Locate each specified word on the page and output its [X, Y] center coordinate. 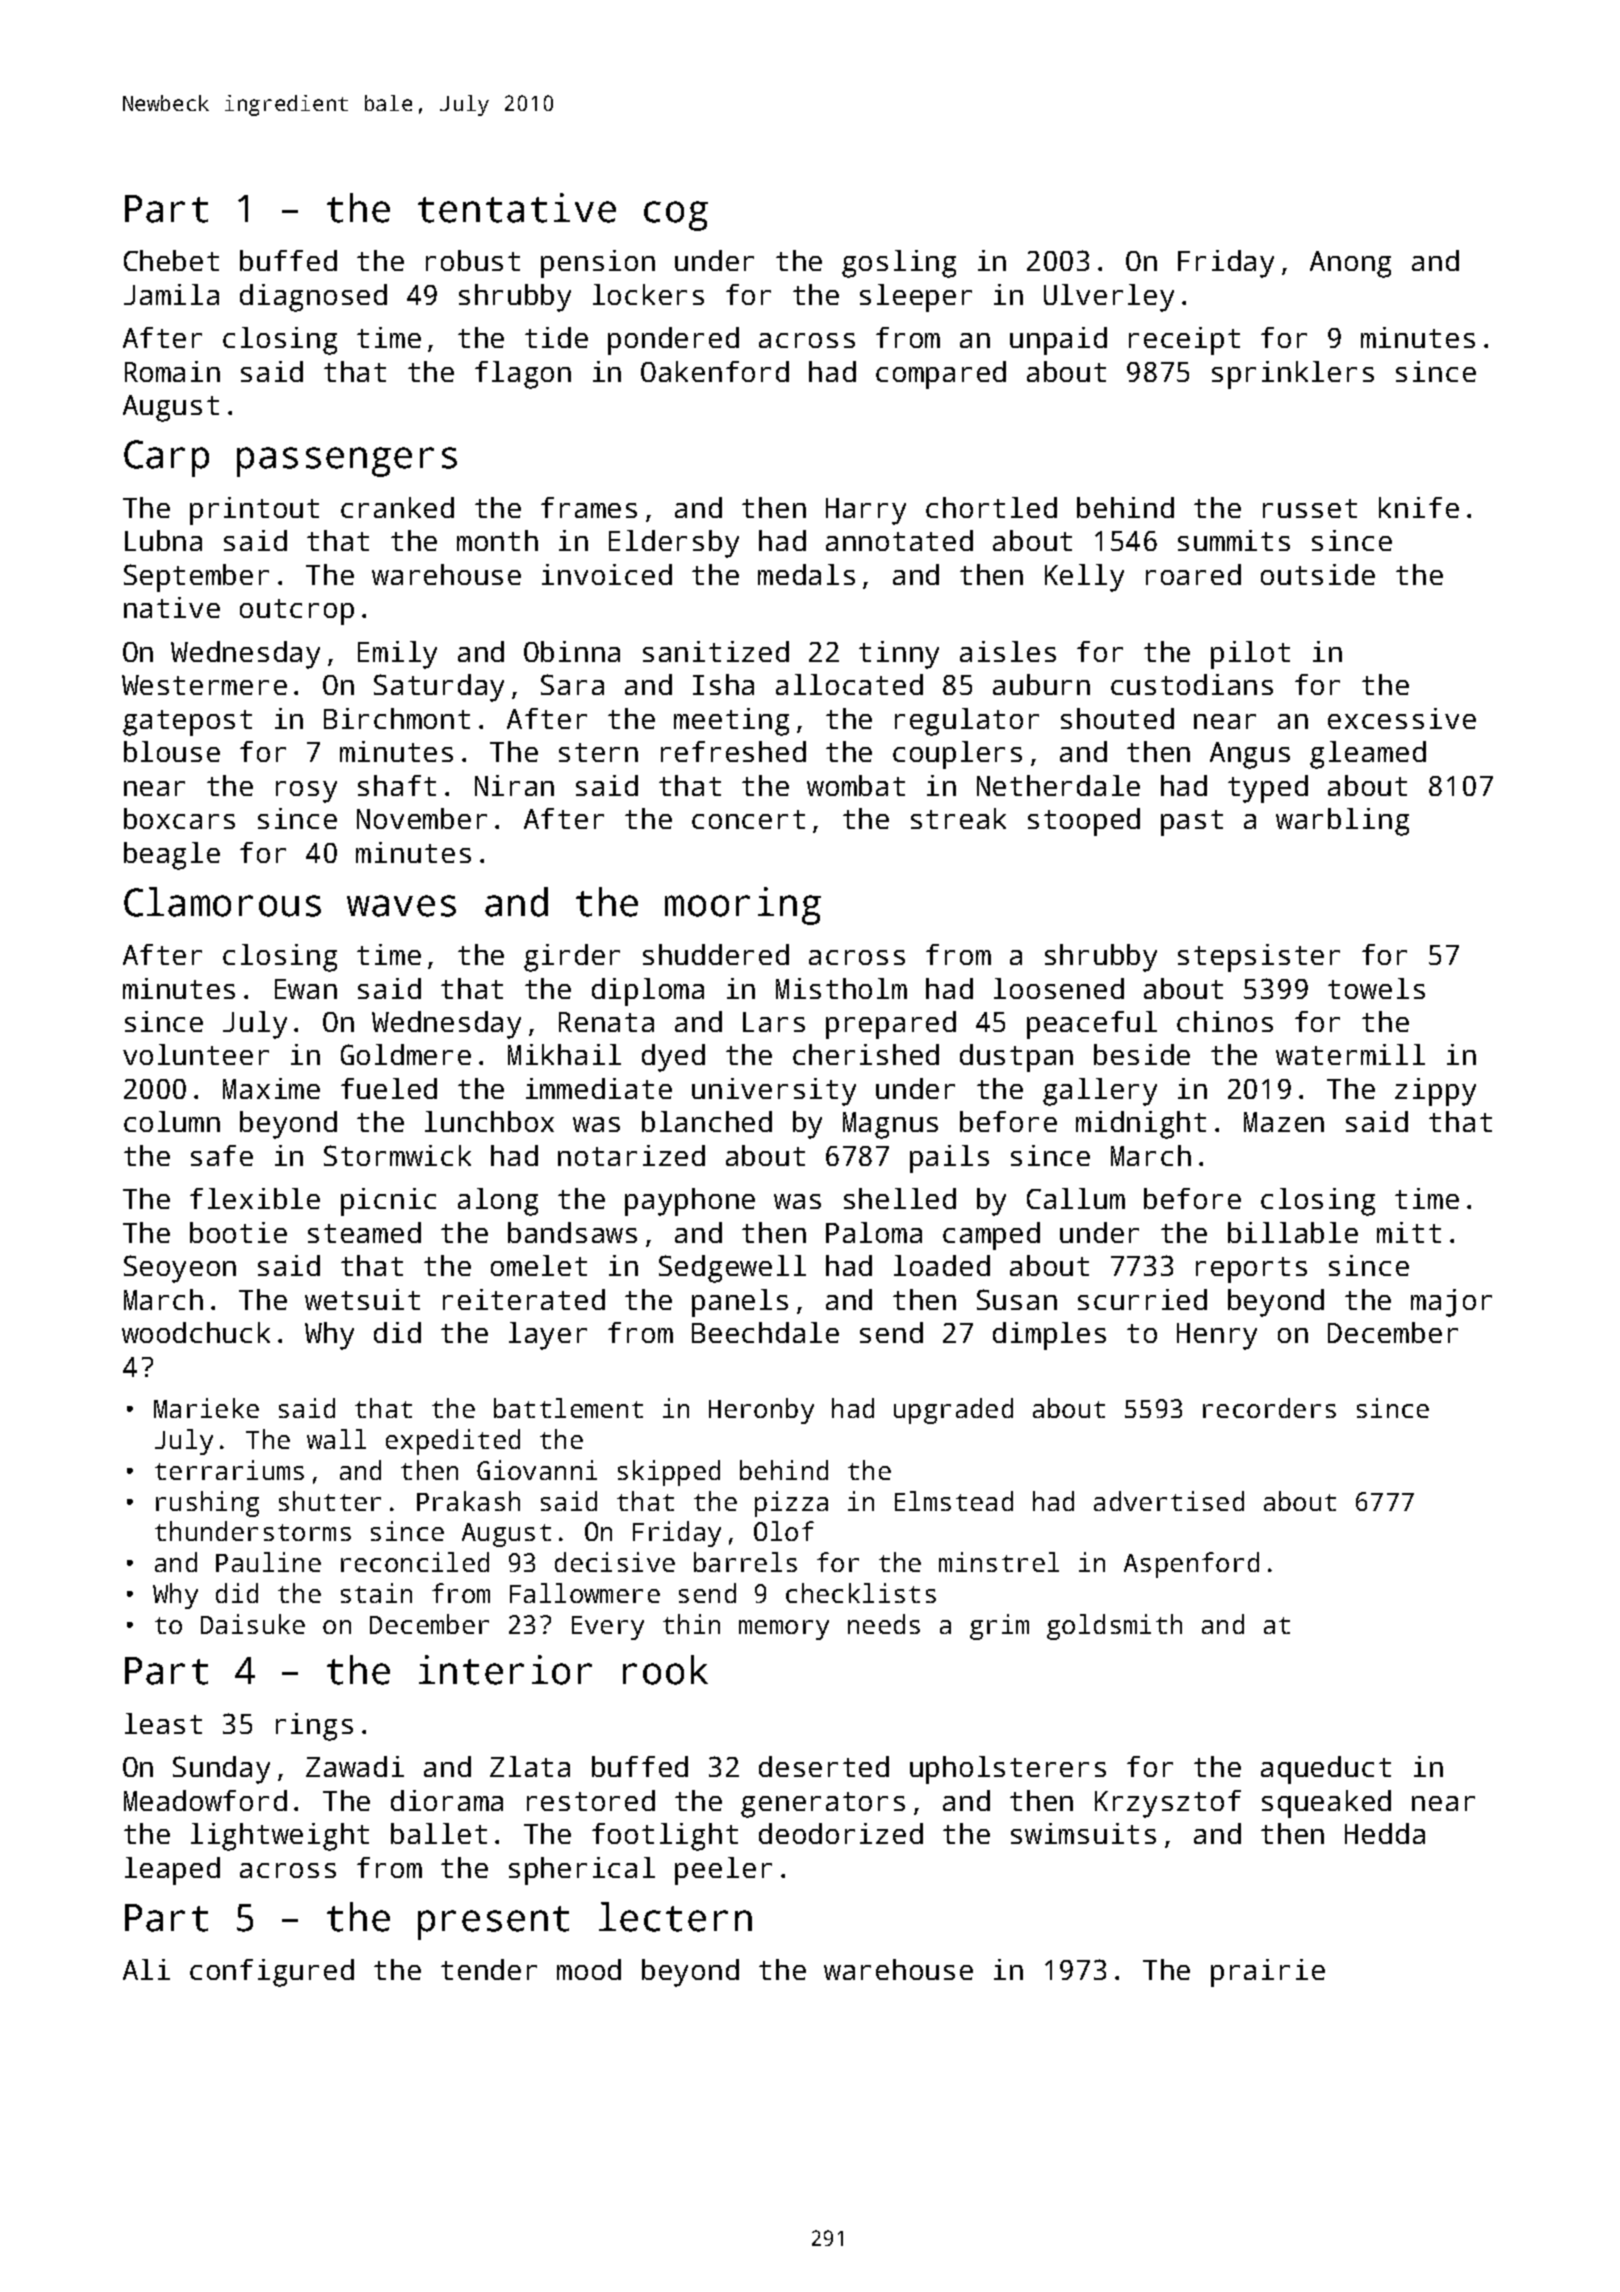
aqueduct [1326, 1770]
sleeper [916, 298]
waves [401, 906]
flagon [523, 375]
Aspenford [1191, 1565]
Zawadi [355, 1766]
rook [665, 1670]
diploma [648, 992]
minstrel [999, 1562]
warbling [1342, 822]
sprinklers [1293, 375]
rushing [207, 1504]
